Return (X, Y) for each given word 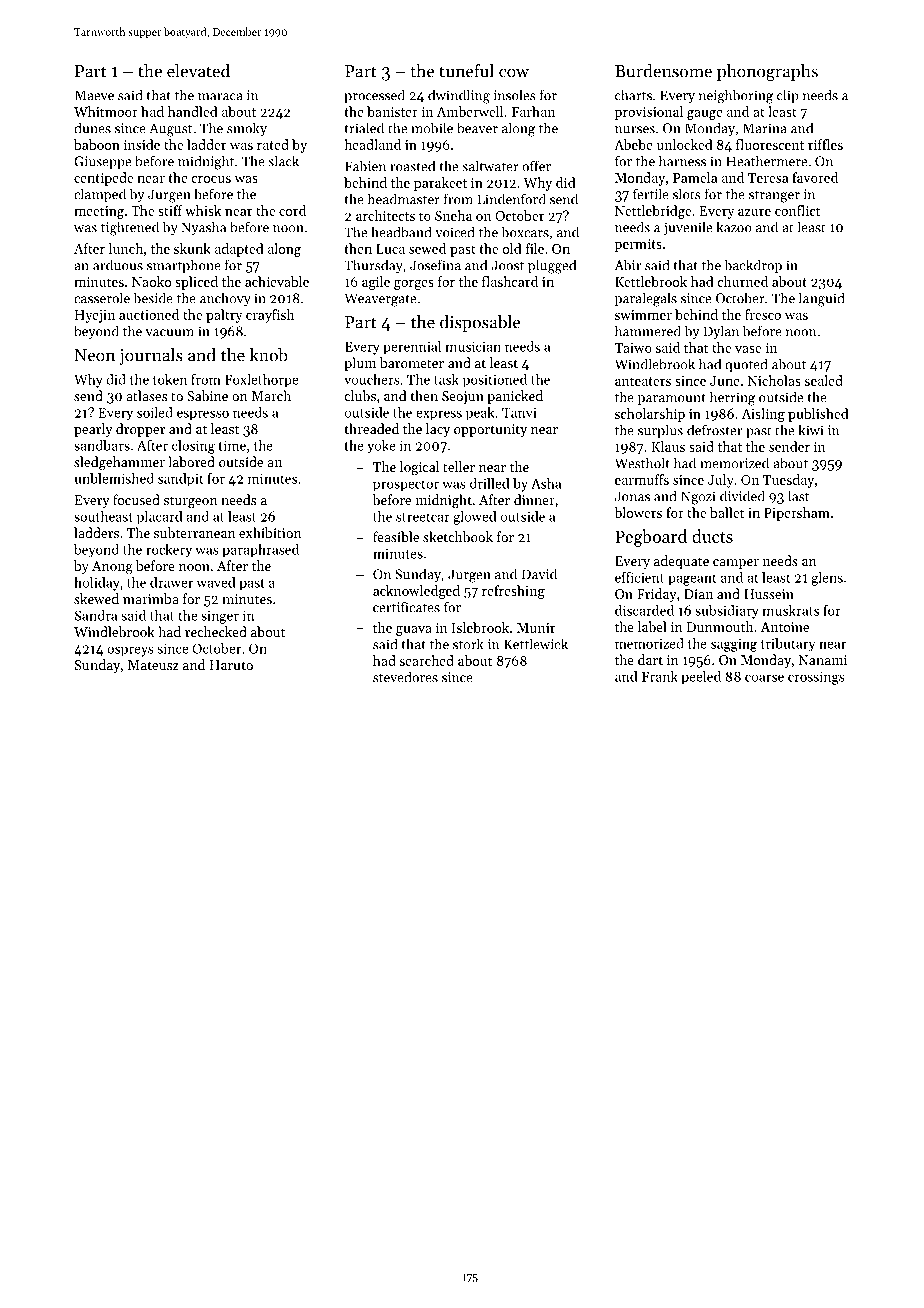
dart (650, 659)
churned (742, 281)
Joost (507, 265)
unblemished (114, 478)
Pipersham (797, 514)
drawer (171, 582)
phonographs (767, 73)
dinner (534, 499)
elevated (198, 71)
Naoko (151, 281)
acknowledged (416, 592)
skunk (192, 248)
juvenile (687, 228)
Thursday (373, 266)
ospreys (130, 651)
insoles (515, 95)
